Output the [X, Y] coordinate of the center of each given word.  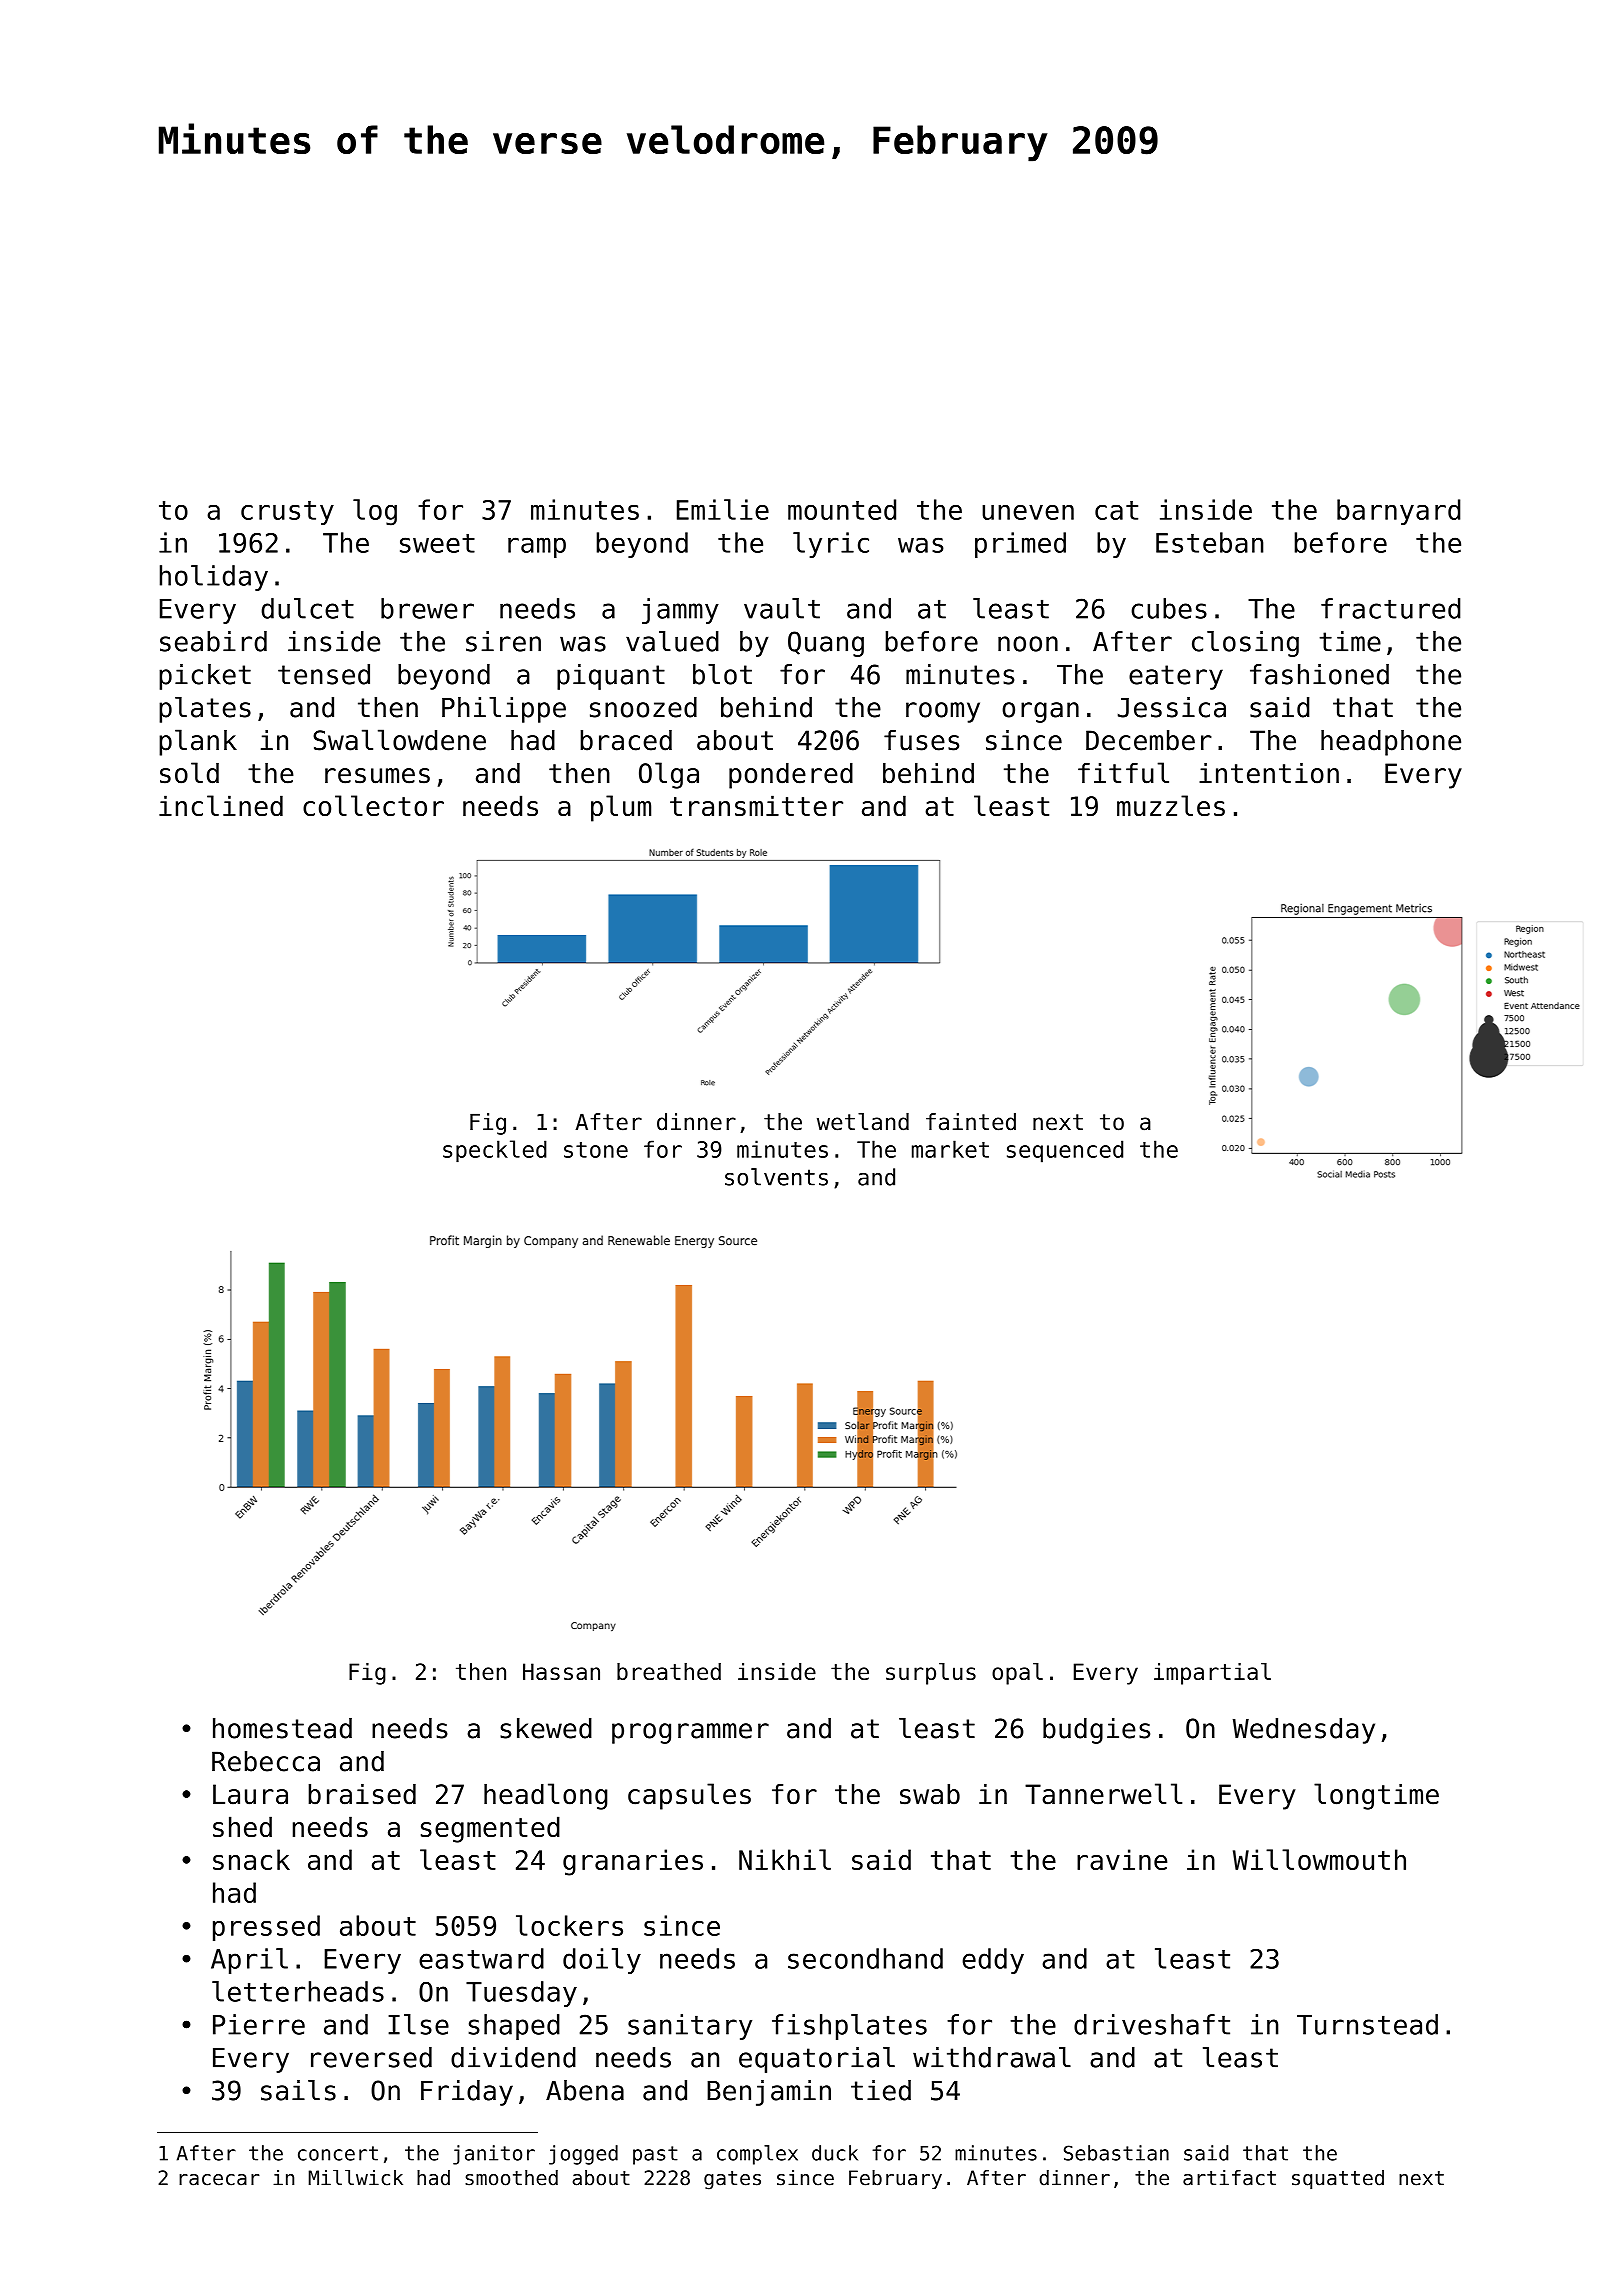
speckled [495, 1151]
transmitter [756, 805]
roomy [943, 712]
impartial [1212, 1674]
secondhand [865, 1958]
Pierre [259, 2024]
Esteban [1209, 542]
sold [189, 773]
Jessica [1172, 707]
